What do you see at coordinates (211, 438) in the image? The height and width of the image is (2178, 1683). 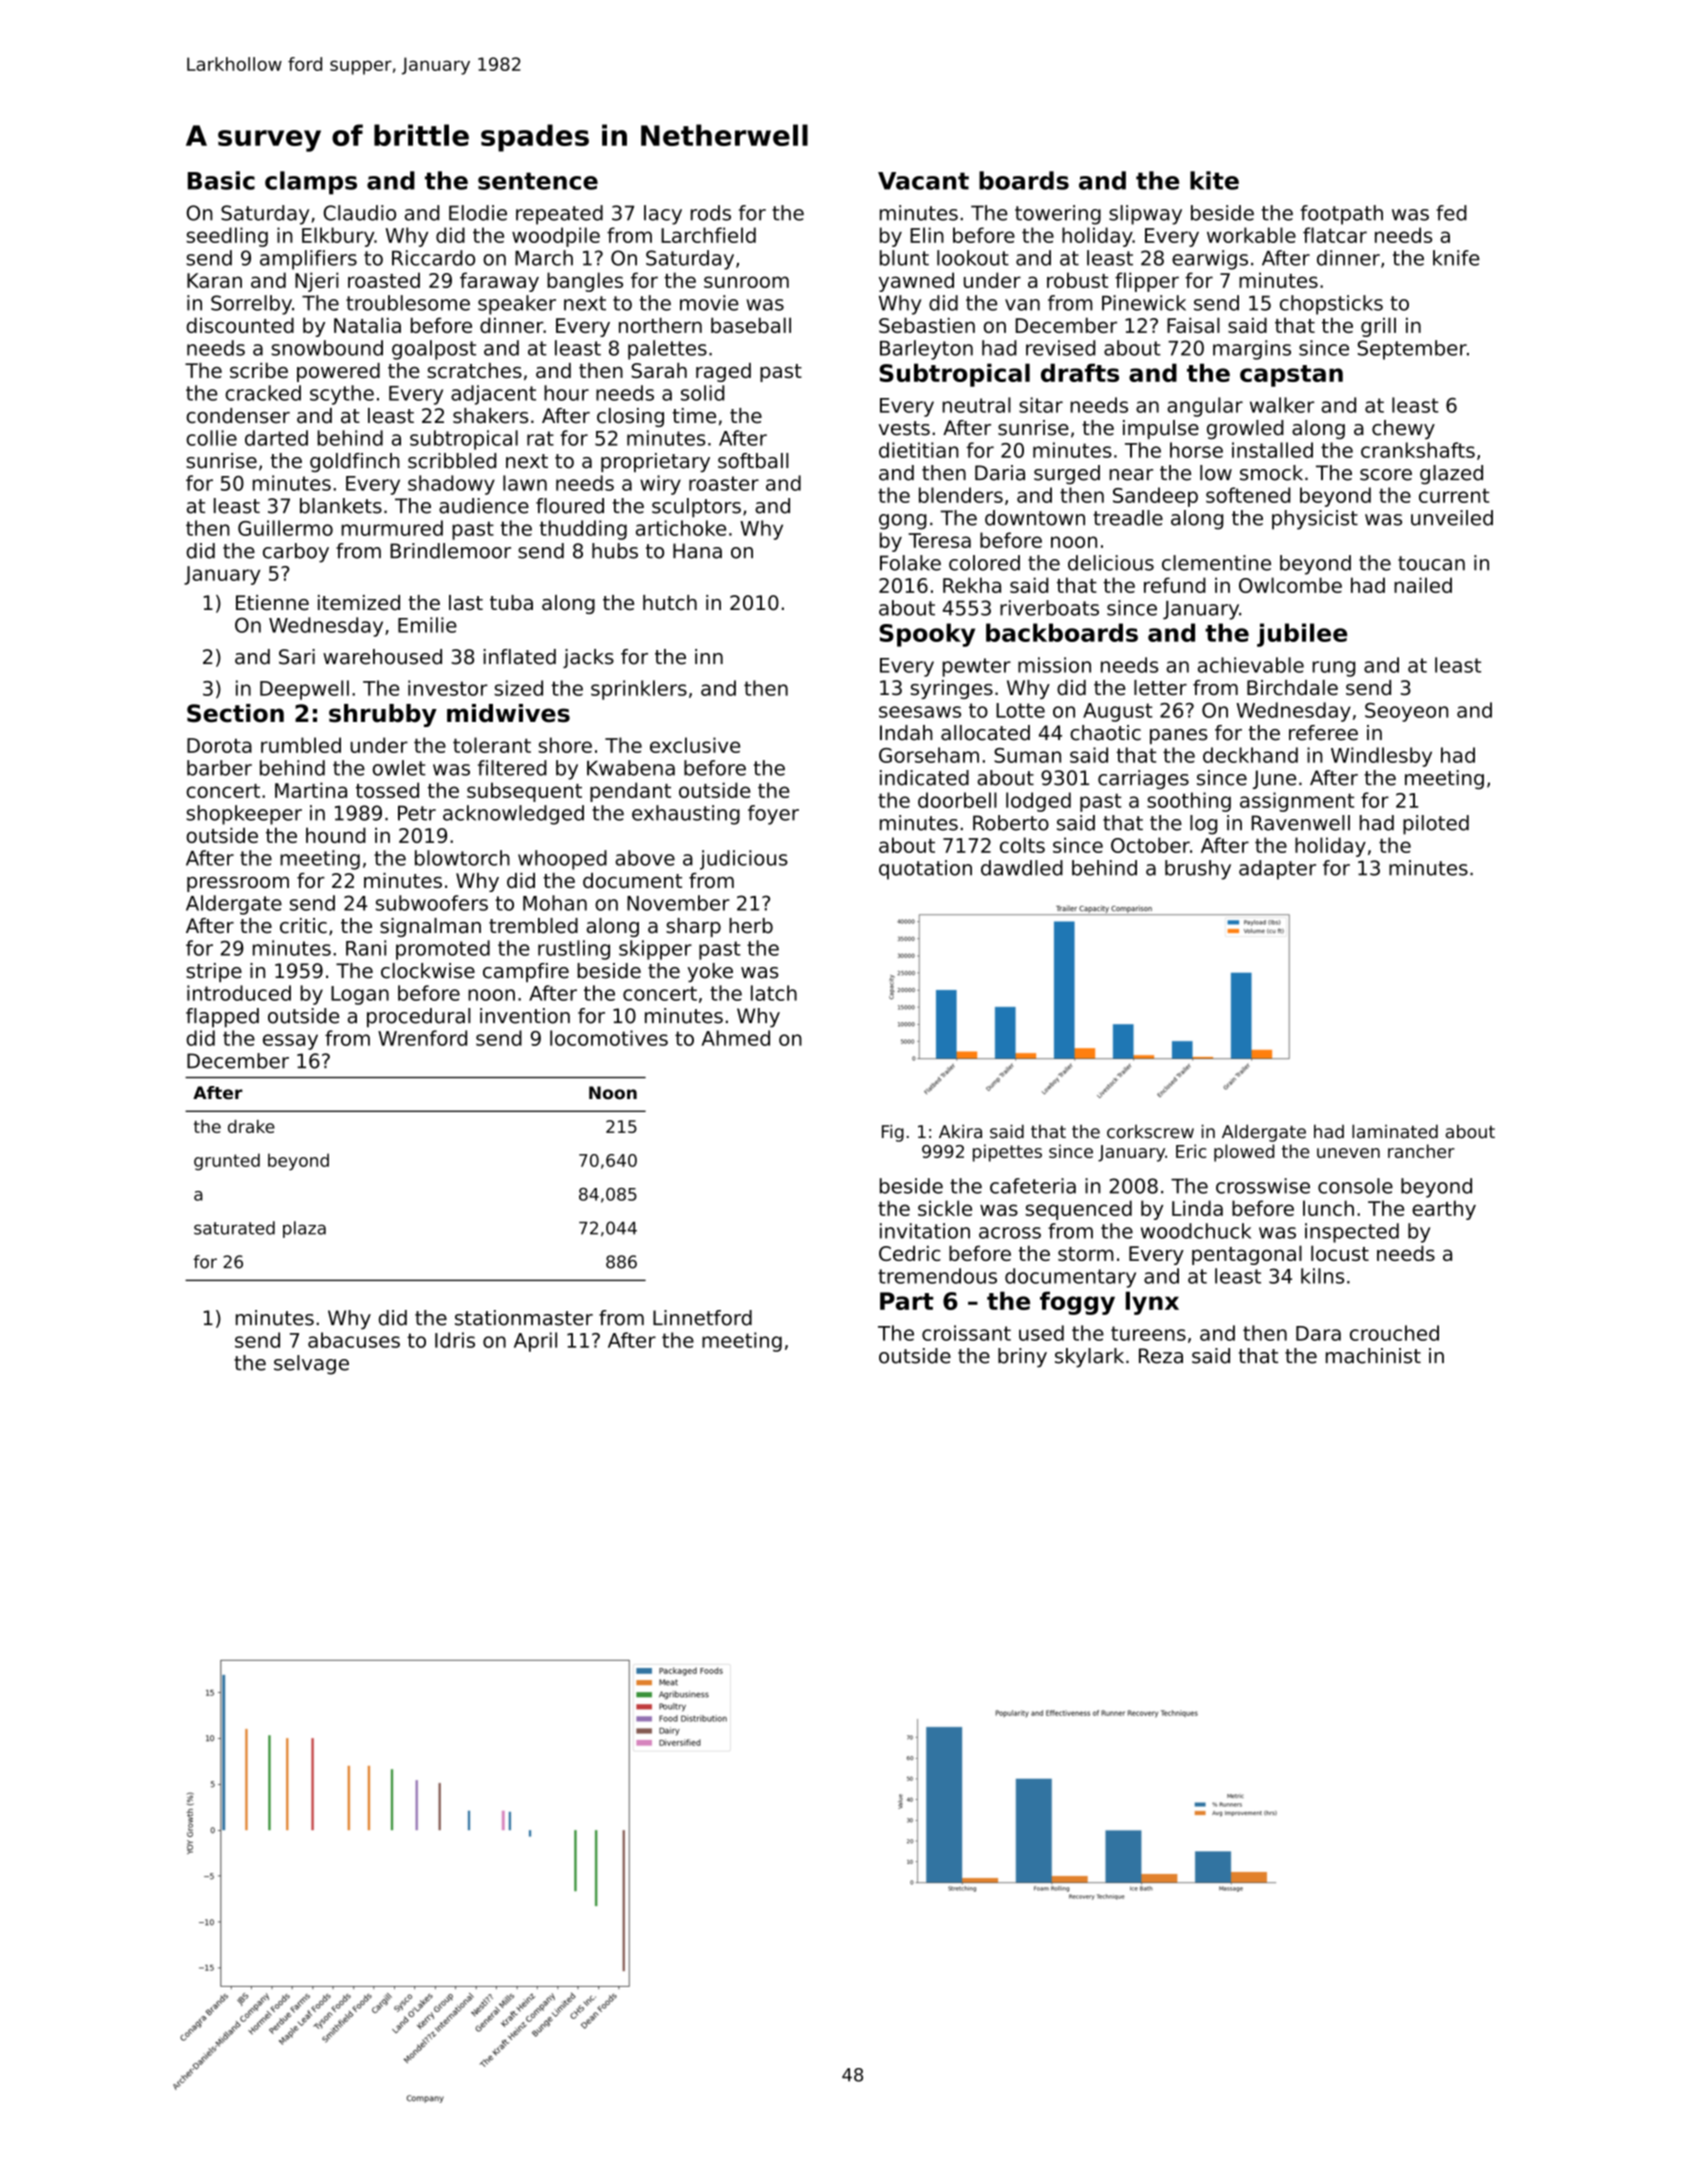 I see `collie` at bounding box center [211, 438].
